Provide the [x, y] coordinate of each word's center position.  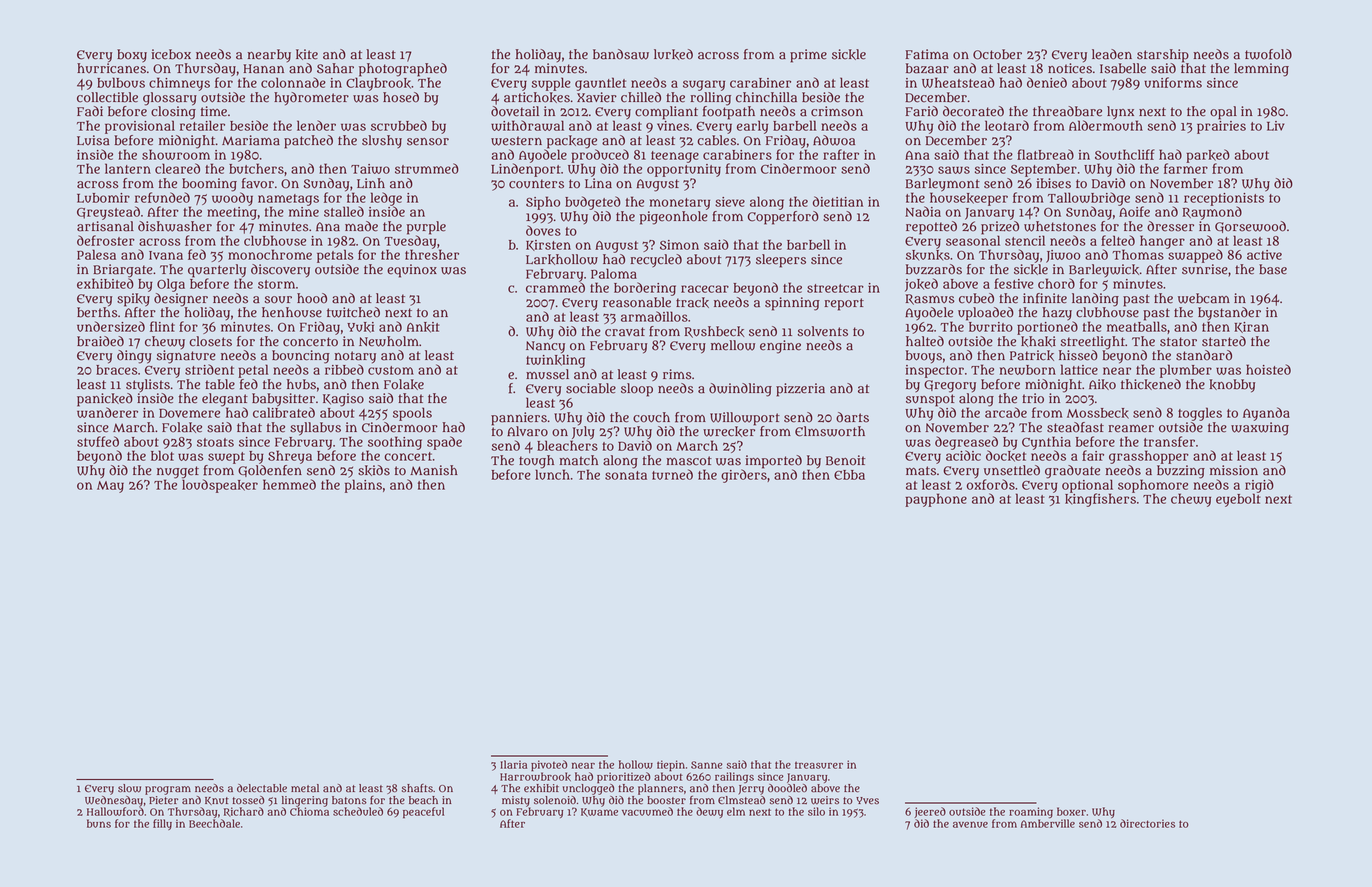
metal [305, 788]
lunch [552, 474]
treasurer [819, 765]
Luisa [93, 140]
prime [808, 56]
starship [1163, 56]
